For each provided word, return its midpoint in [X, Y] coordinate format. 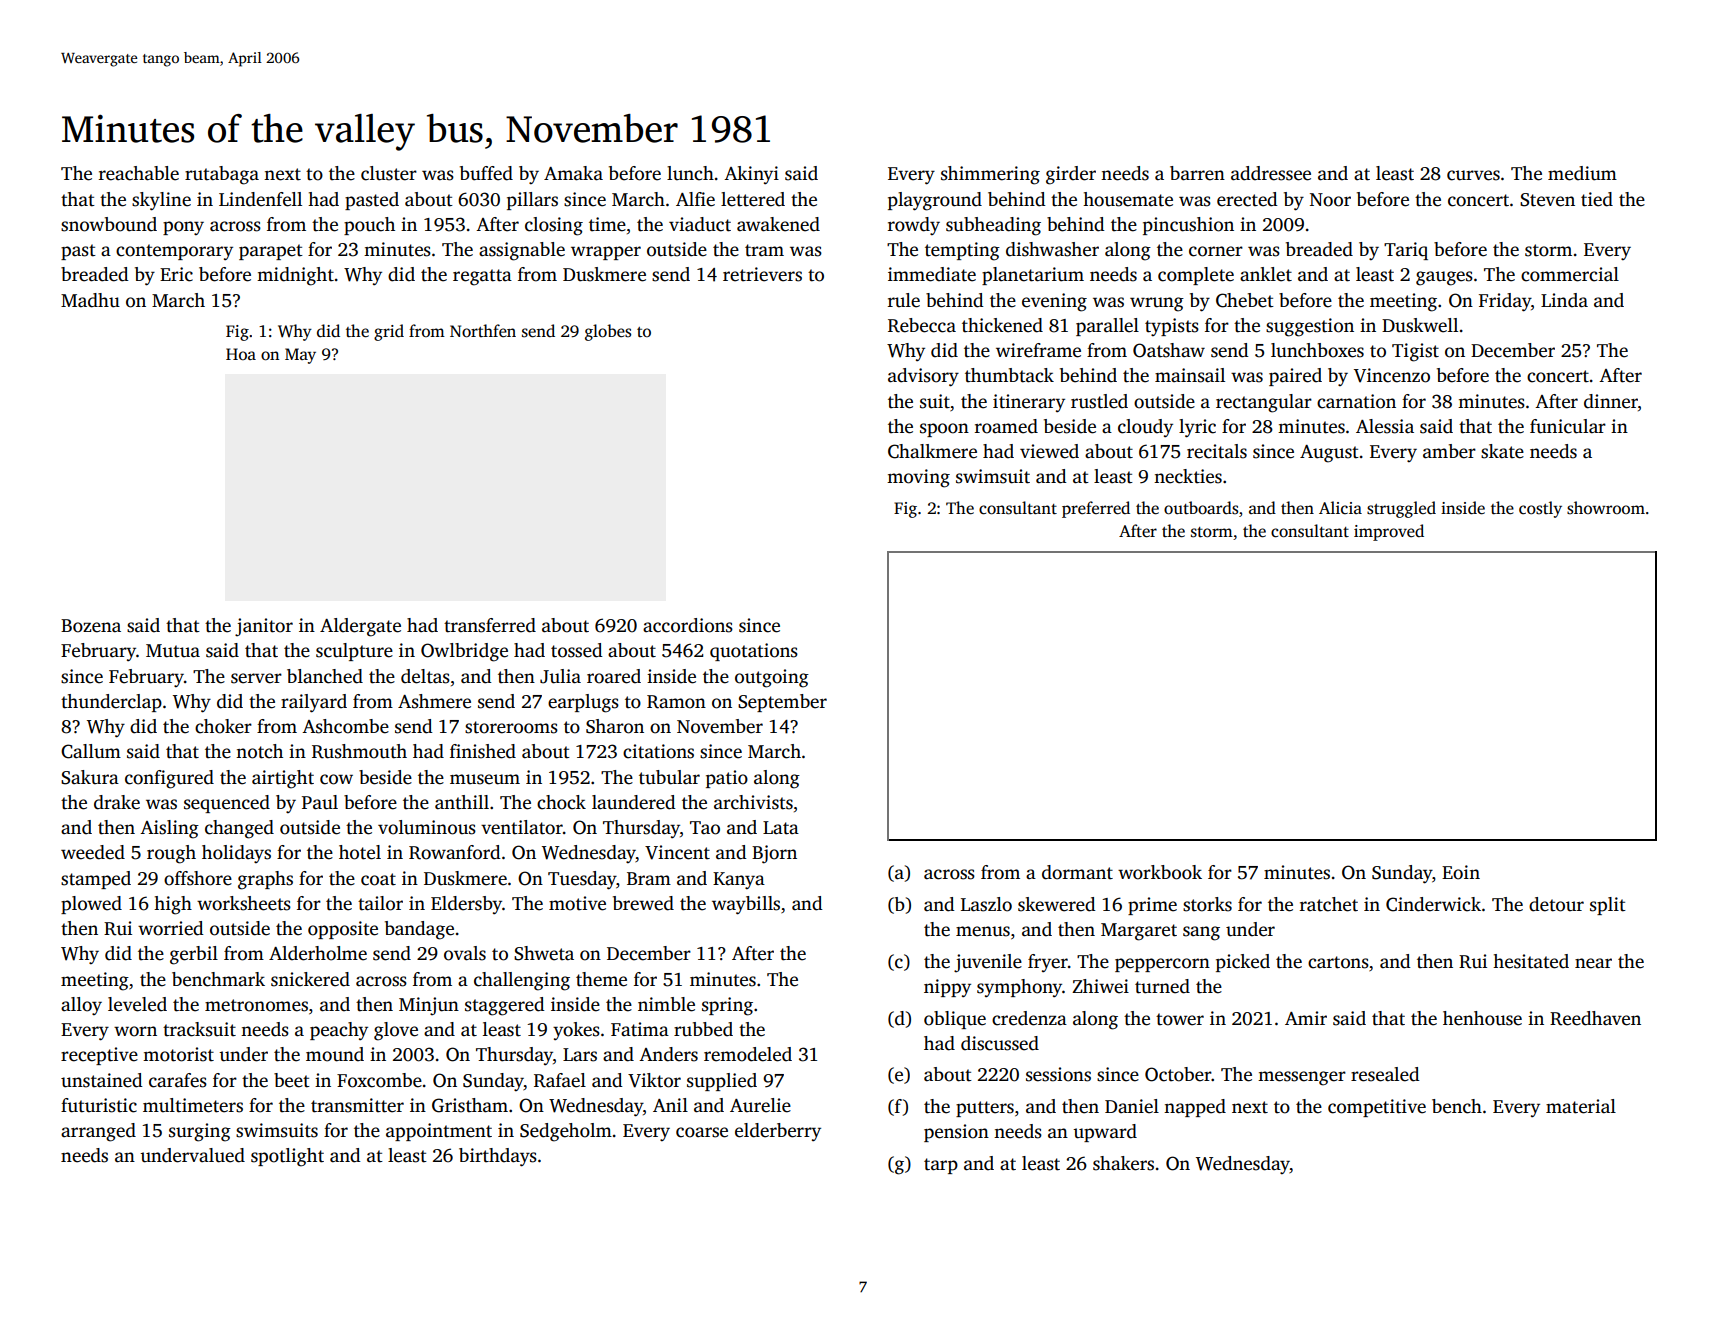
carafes [178, 1080]
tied [1597, 199]
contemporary [174, 252]
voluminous [427, 827]
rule [904, 300]
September [782, 703]
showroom [1606, 508]
